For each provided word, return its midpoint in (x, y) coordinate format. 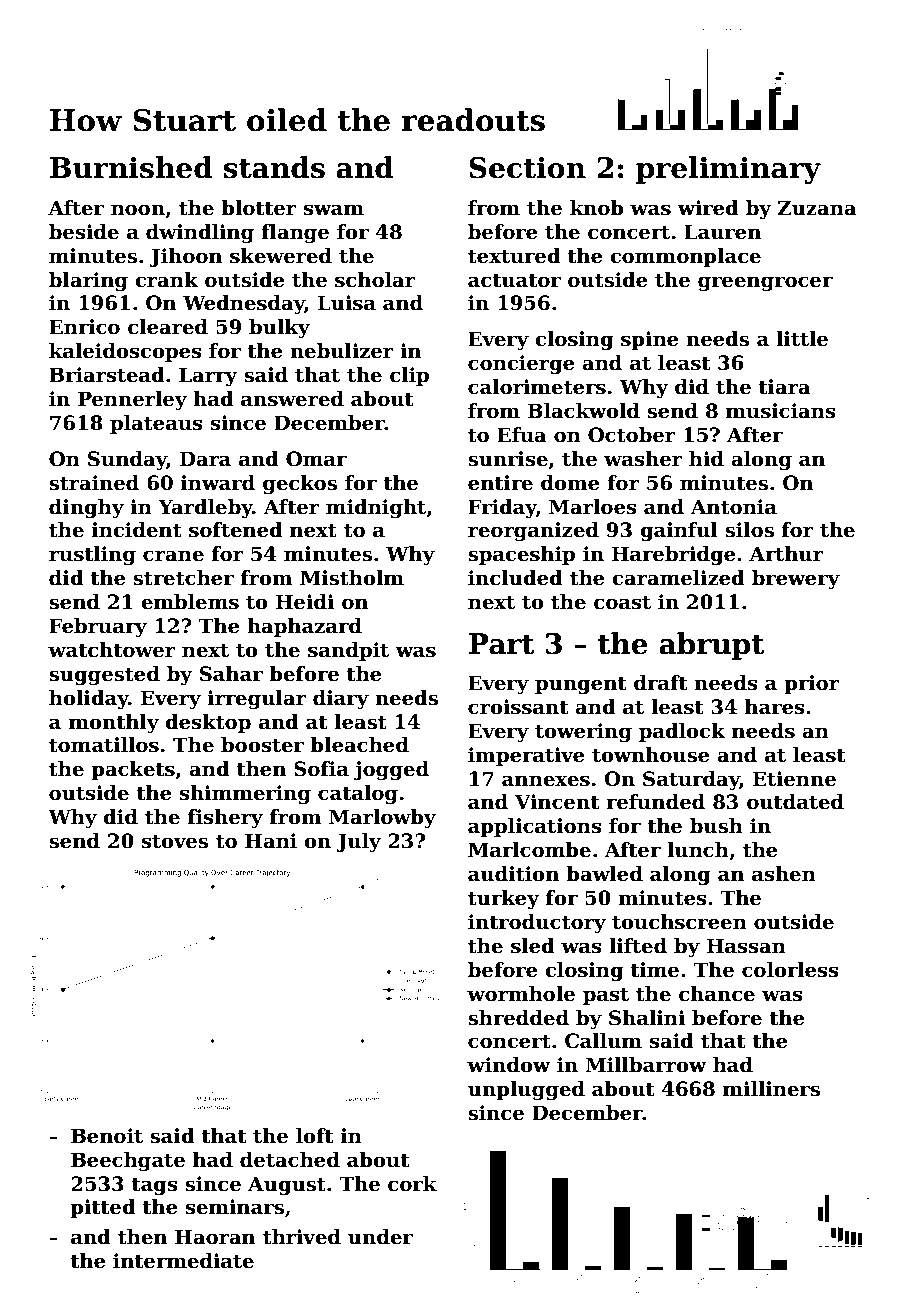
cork (412, 1184)
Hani (271, 841)
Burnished (131, 167)
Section (527, 168)
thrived (302, 1237)
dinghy (86, 509)
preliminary (728, 170)
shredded (518, 1018)
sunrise (508, 459)
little (802, 339)
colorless (790, 970)
